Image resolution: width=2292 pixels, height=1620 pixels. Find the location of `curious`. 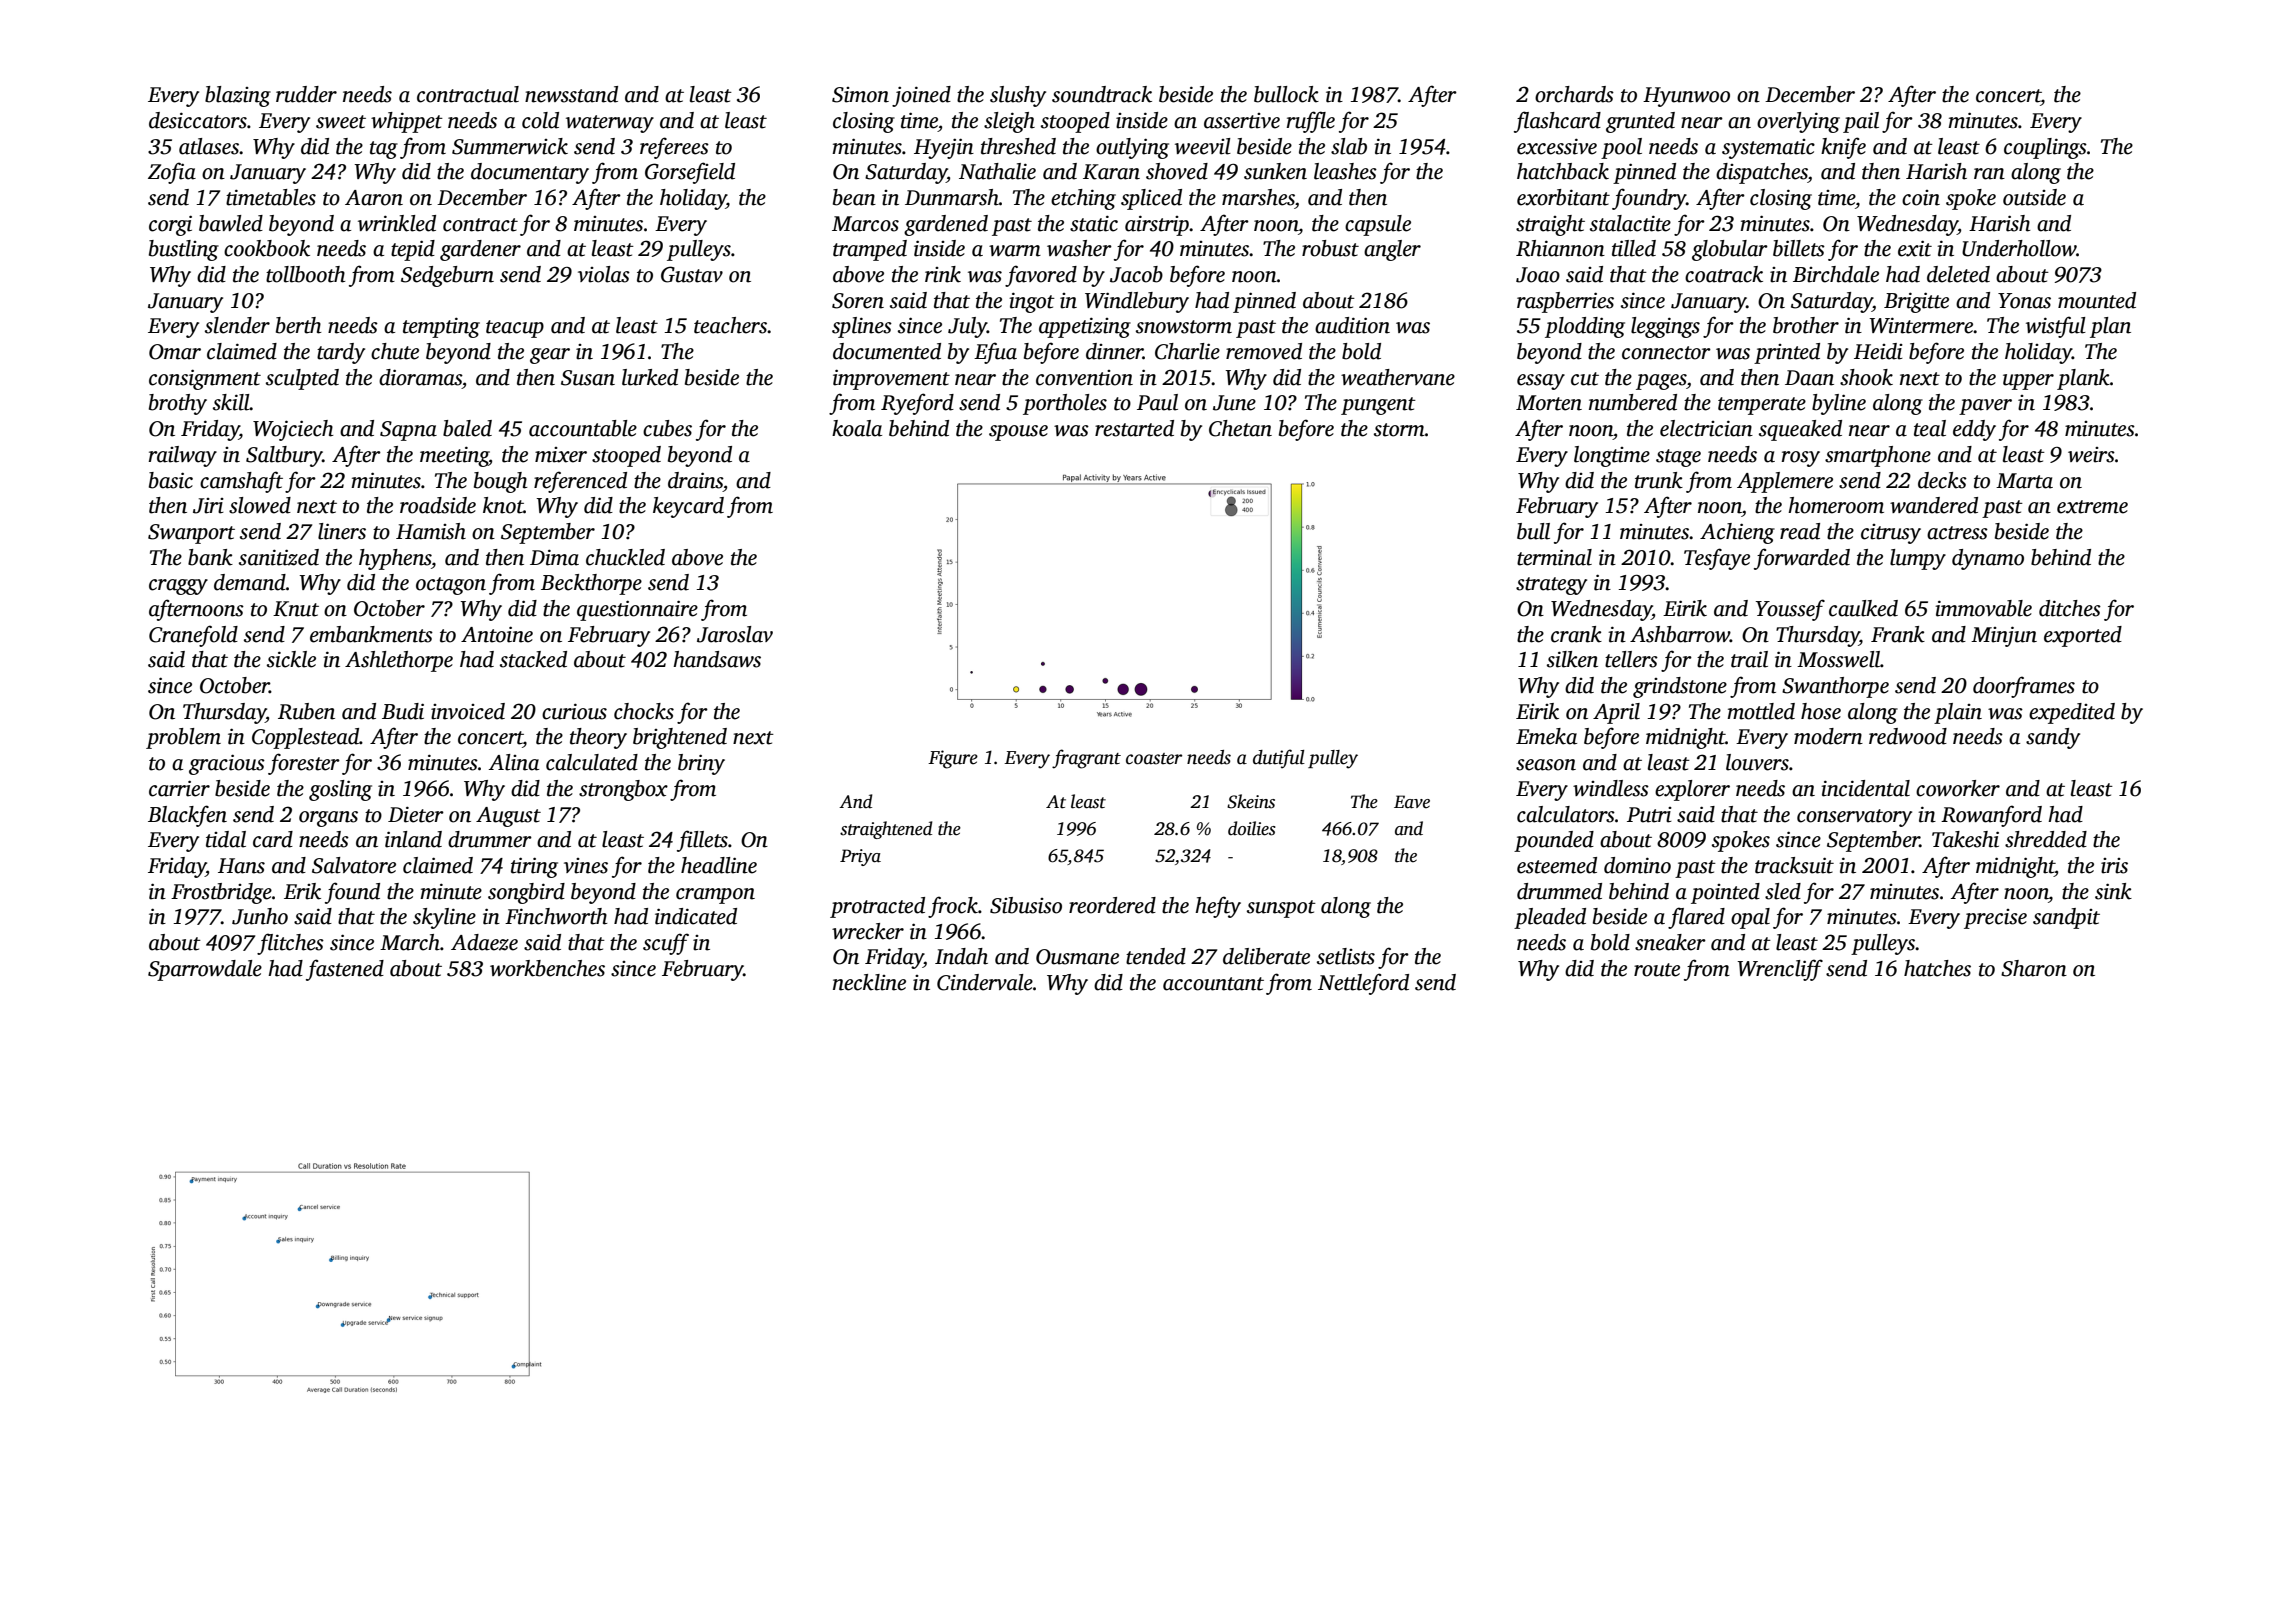

curious is located at coordinates (574, 711).
